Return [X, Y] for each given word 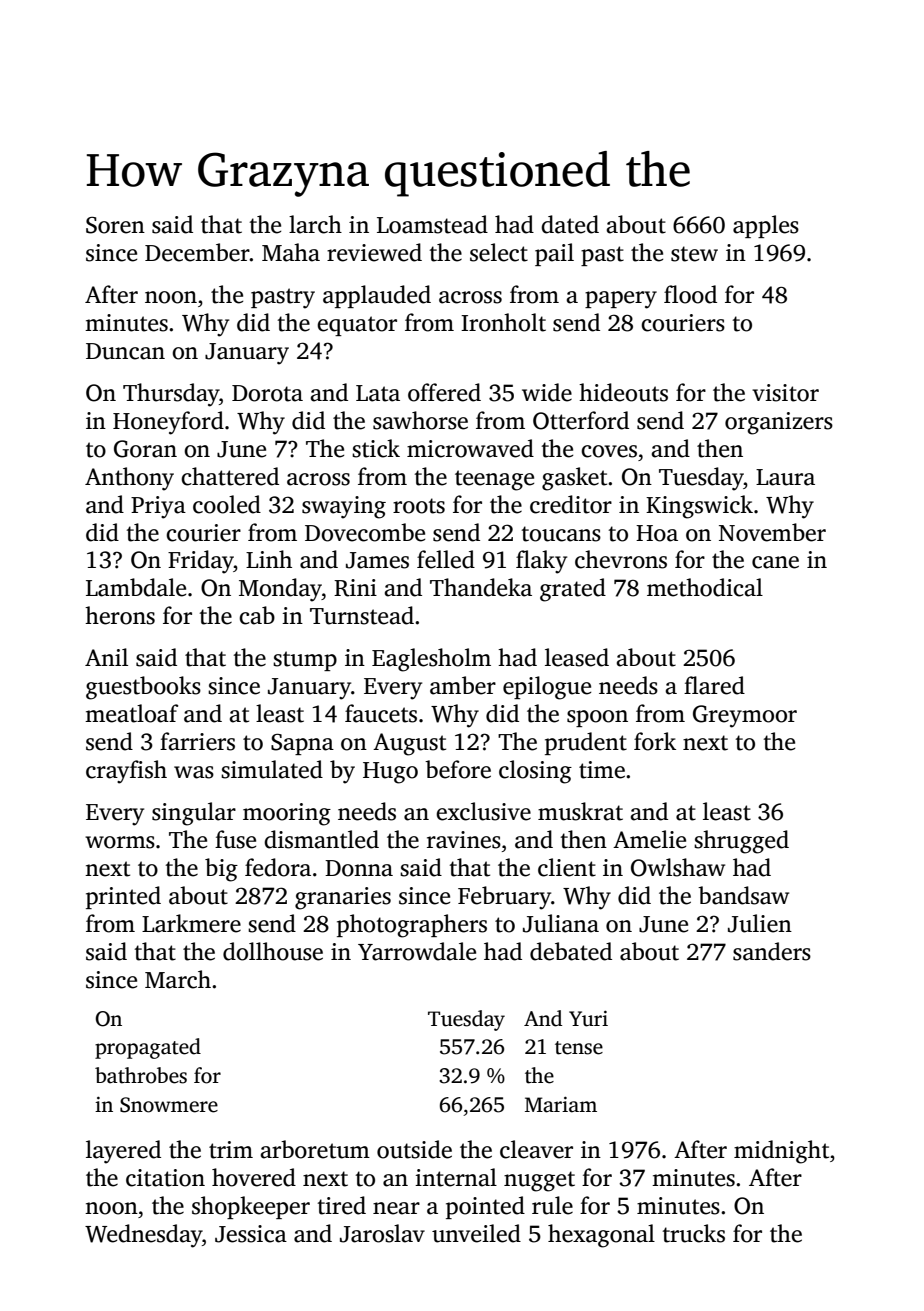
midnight [781, 1152]
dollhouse [273, 951]
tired [341, 1205]
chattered [230, 476]
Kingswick [699, 507]
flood [690, 294]
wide [547, 392]
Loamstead [432, 224]
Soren [115, 225]
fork [655, 741]
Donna [359, 868]
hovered [254, 1177]
